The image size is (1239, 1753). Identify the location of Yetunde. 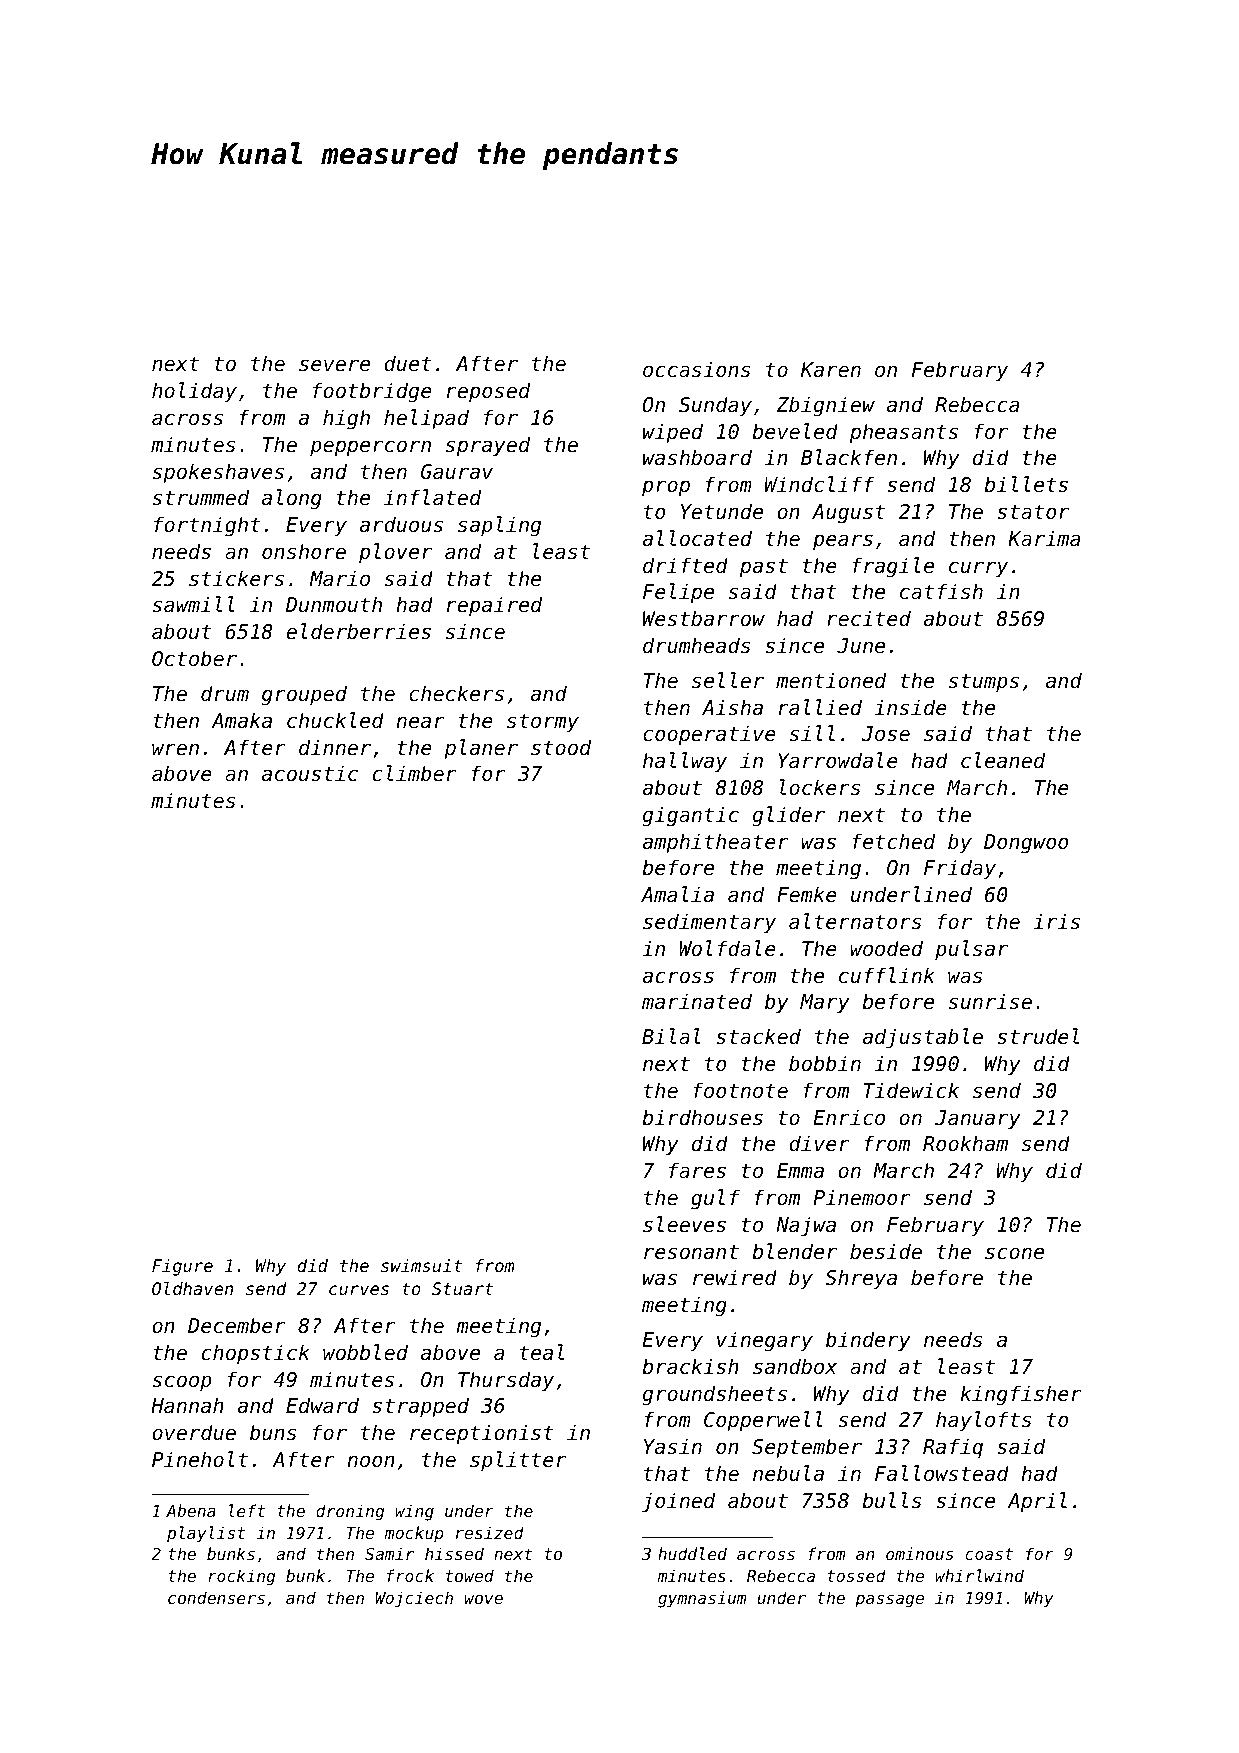
(722, 511).
